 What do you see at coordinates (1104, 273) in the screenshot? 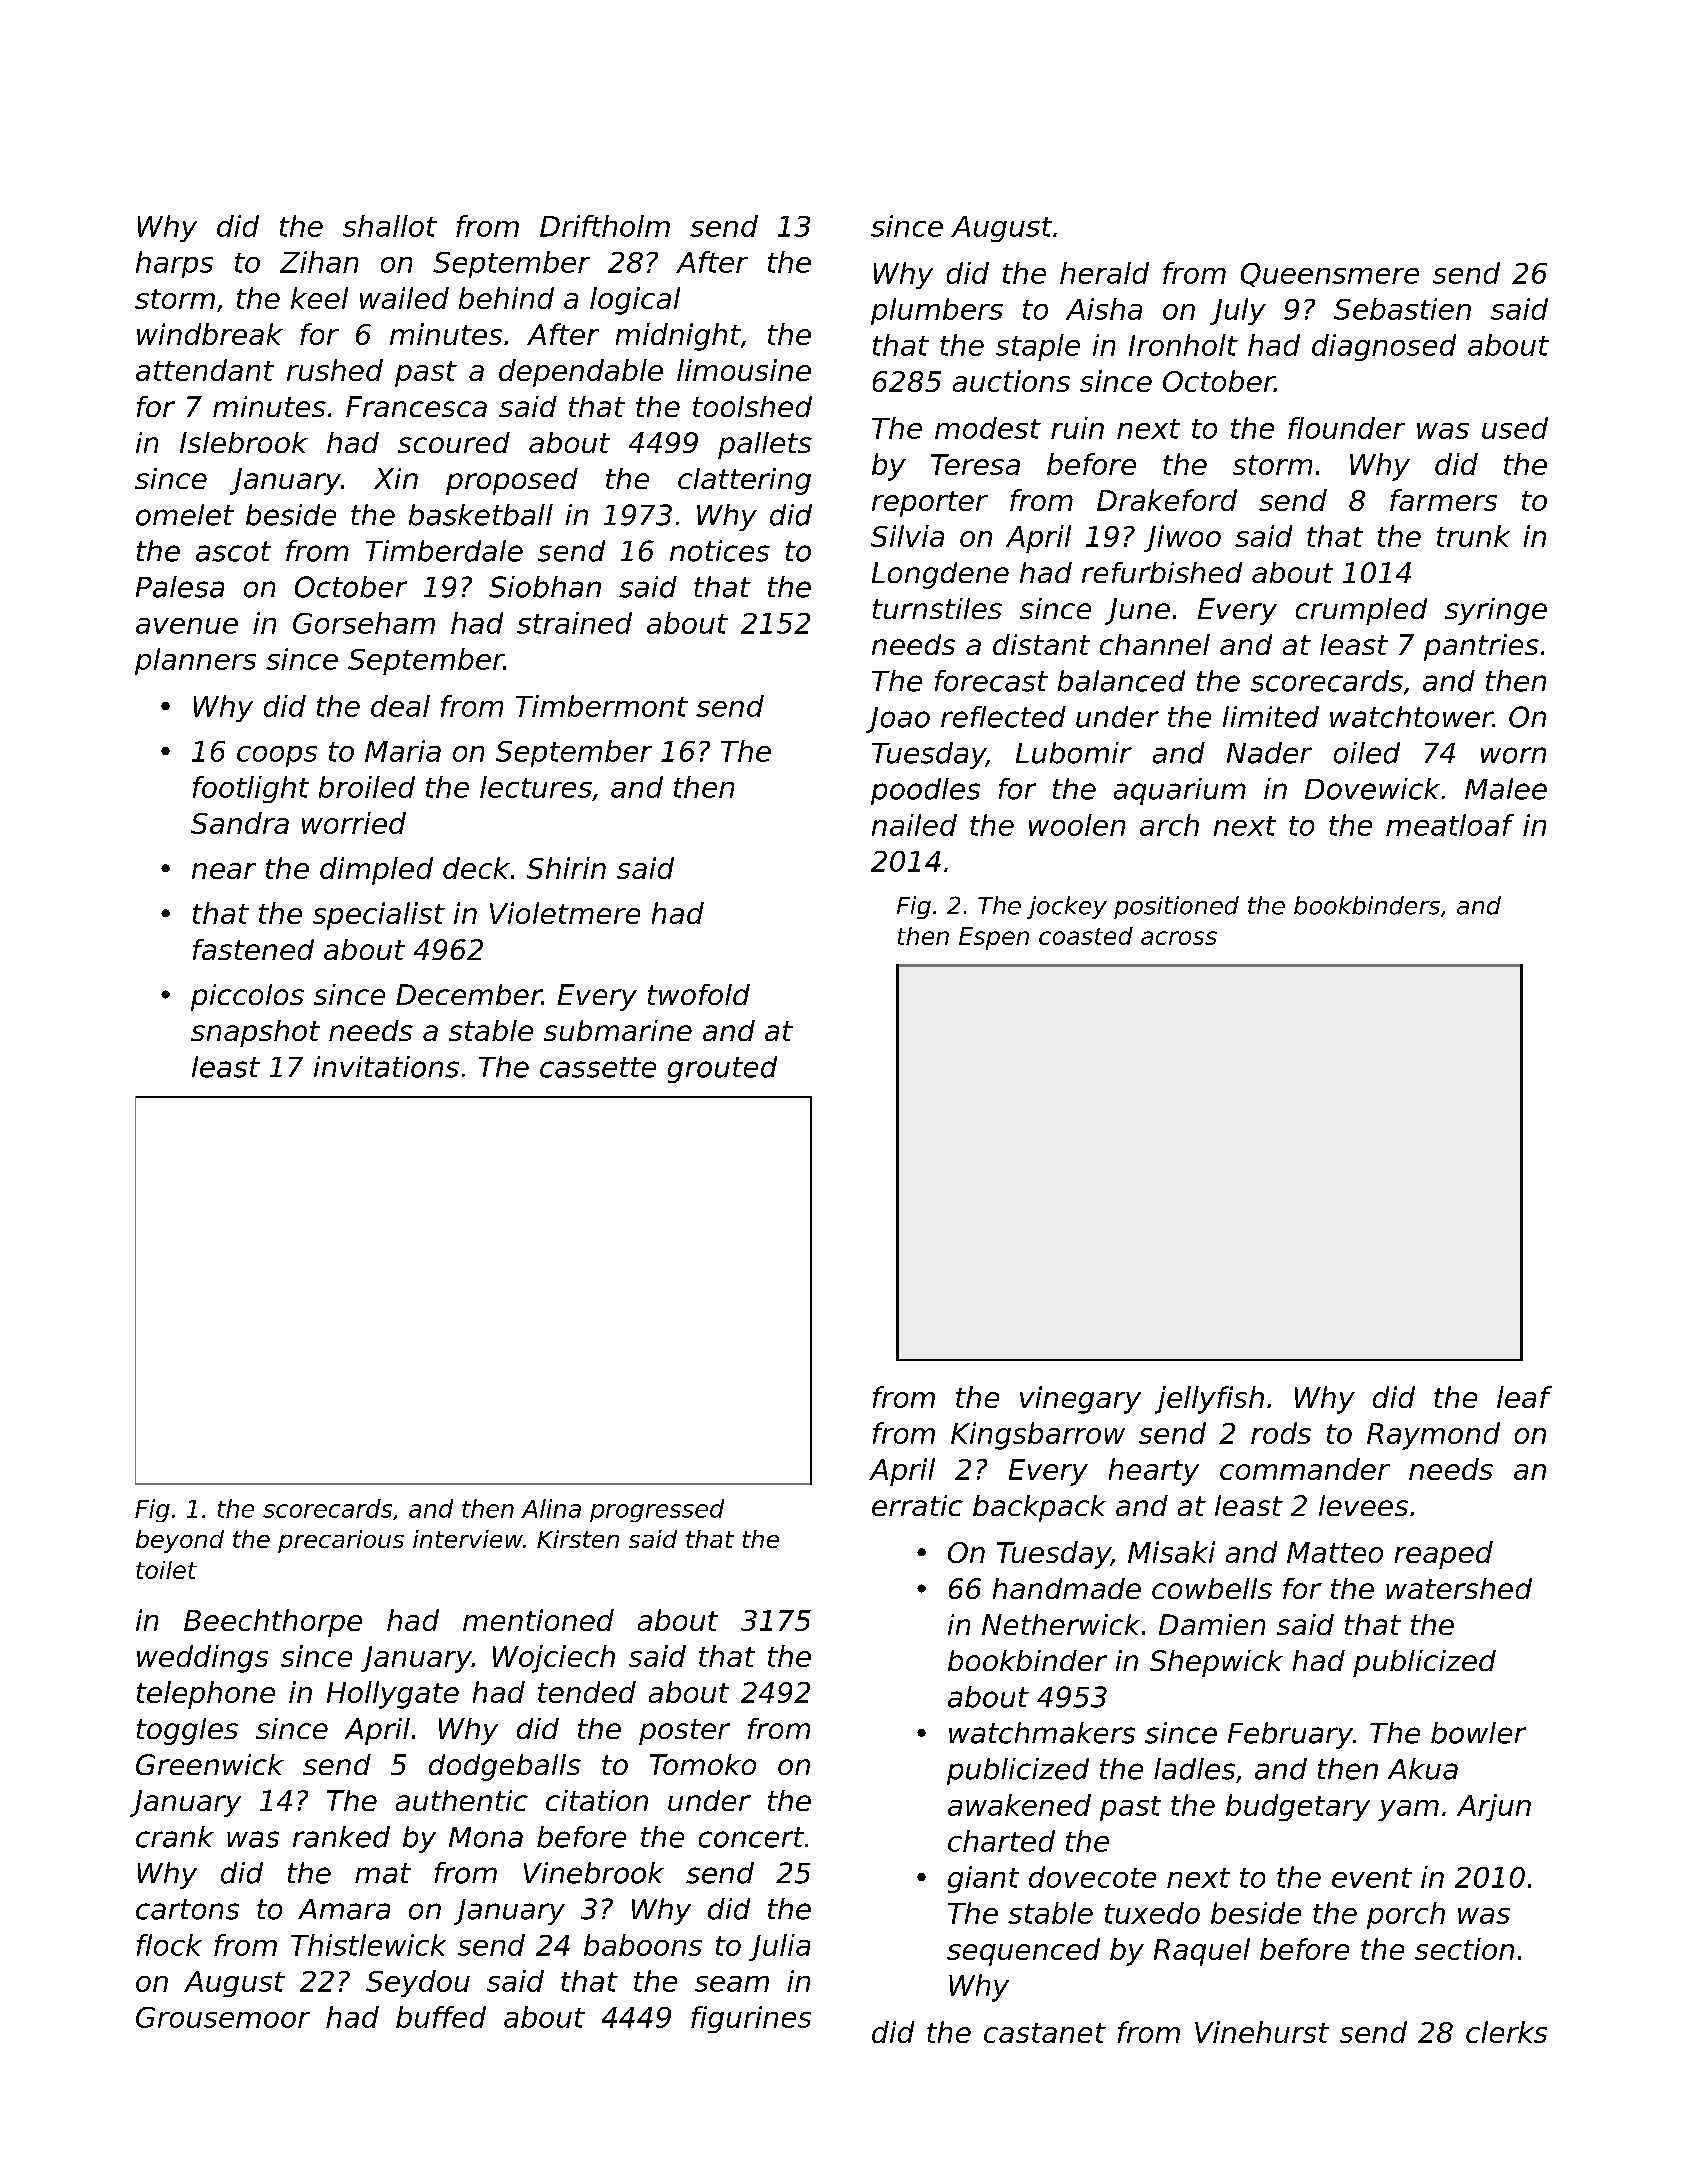
I see `herald` at bounding box center [1104, 273].
